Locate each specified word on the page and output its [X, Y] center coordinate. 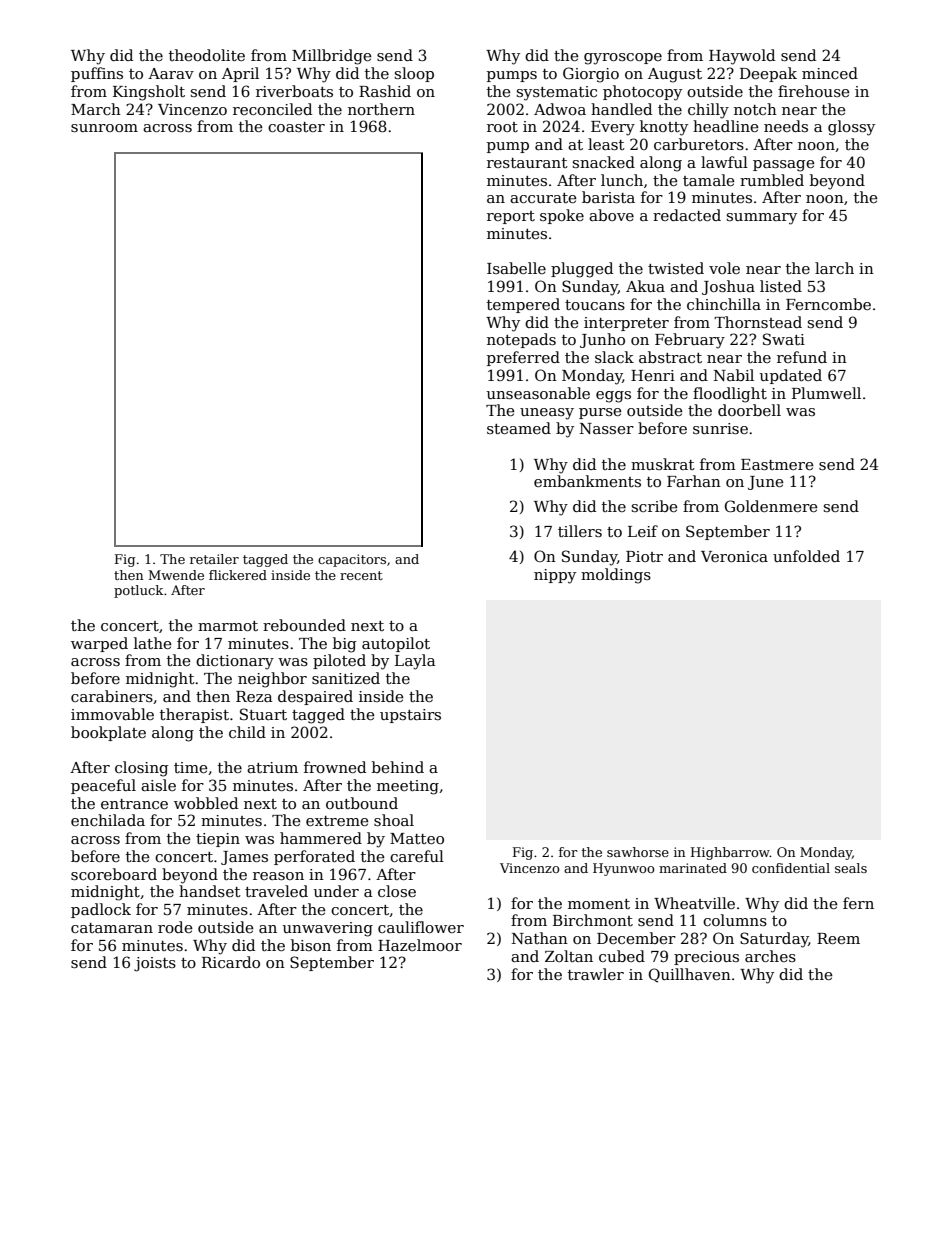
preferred [523, 358]
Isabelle [516, 268]
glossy [851, 128]
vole [724, 268]
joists [155, 964]
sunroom [104, 128]
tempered [523, 305]
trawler [596, 974]
